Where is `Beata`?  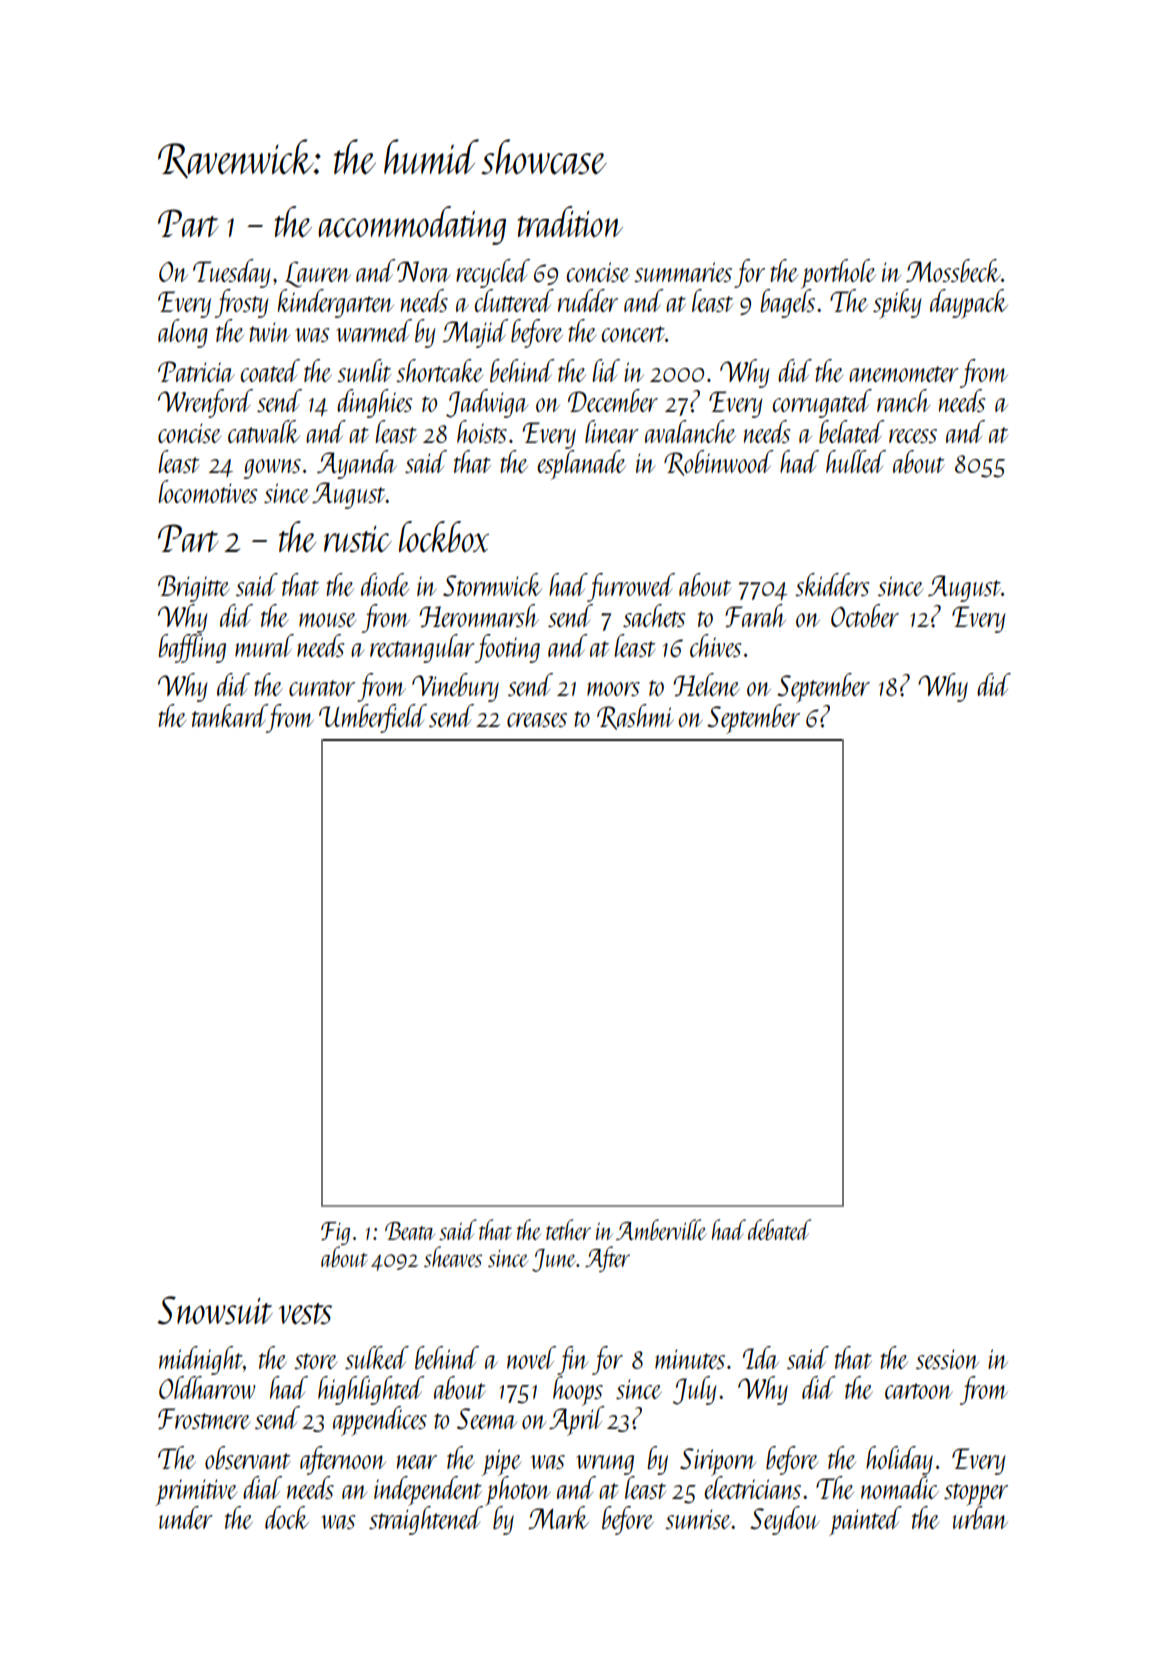
Beata is located at coordinates (410, 1231).
